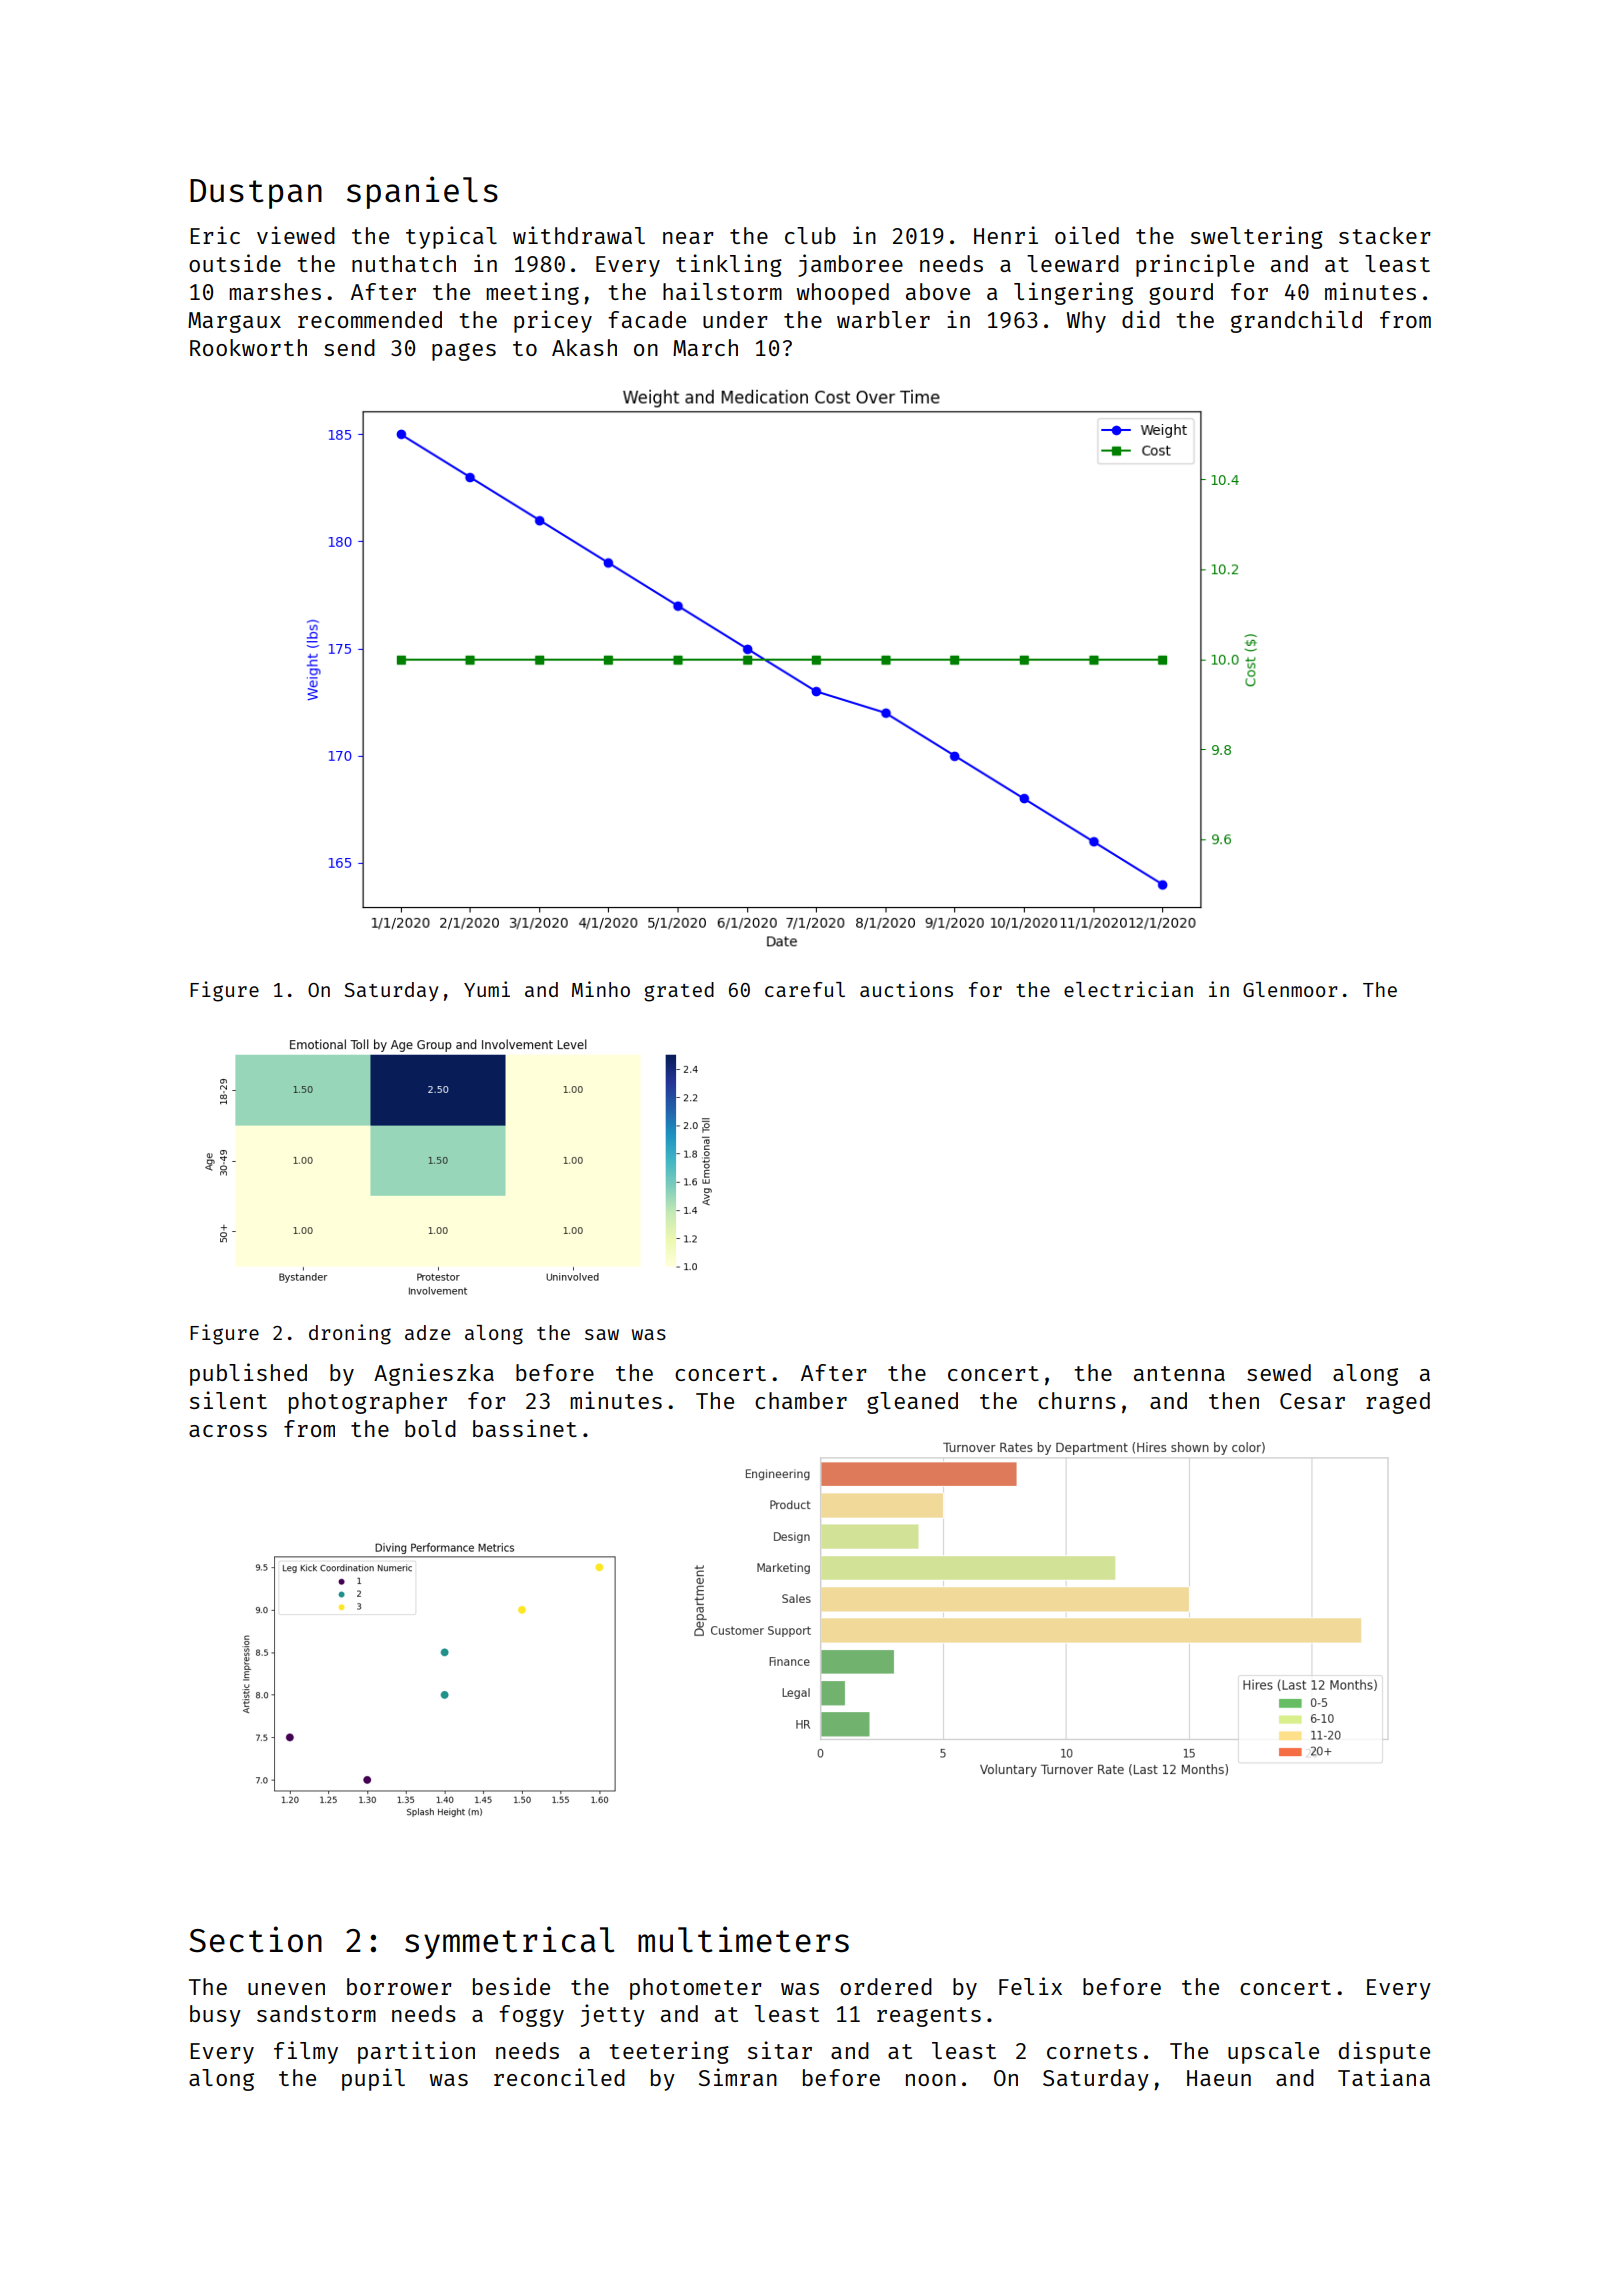  I want to click on Akash, so click(584, 347).
